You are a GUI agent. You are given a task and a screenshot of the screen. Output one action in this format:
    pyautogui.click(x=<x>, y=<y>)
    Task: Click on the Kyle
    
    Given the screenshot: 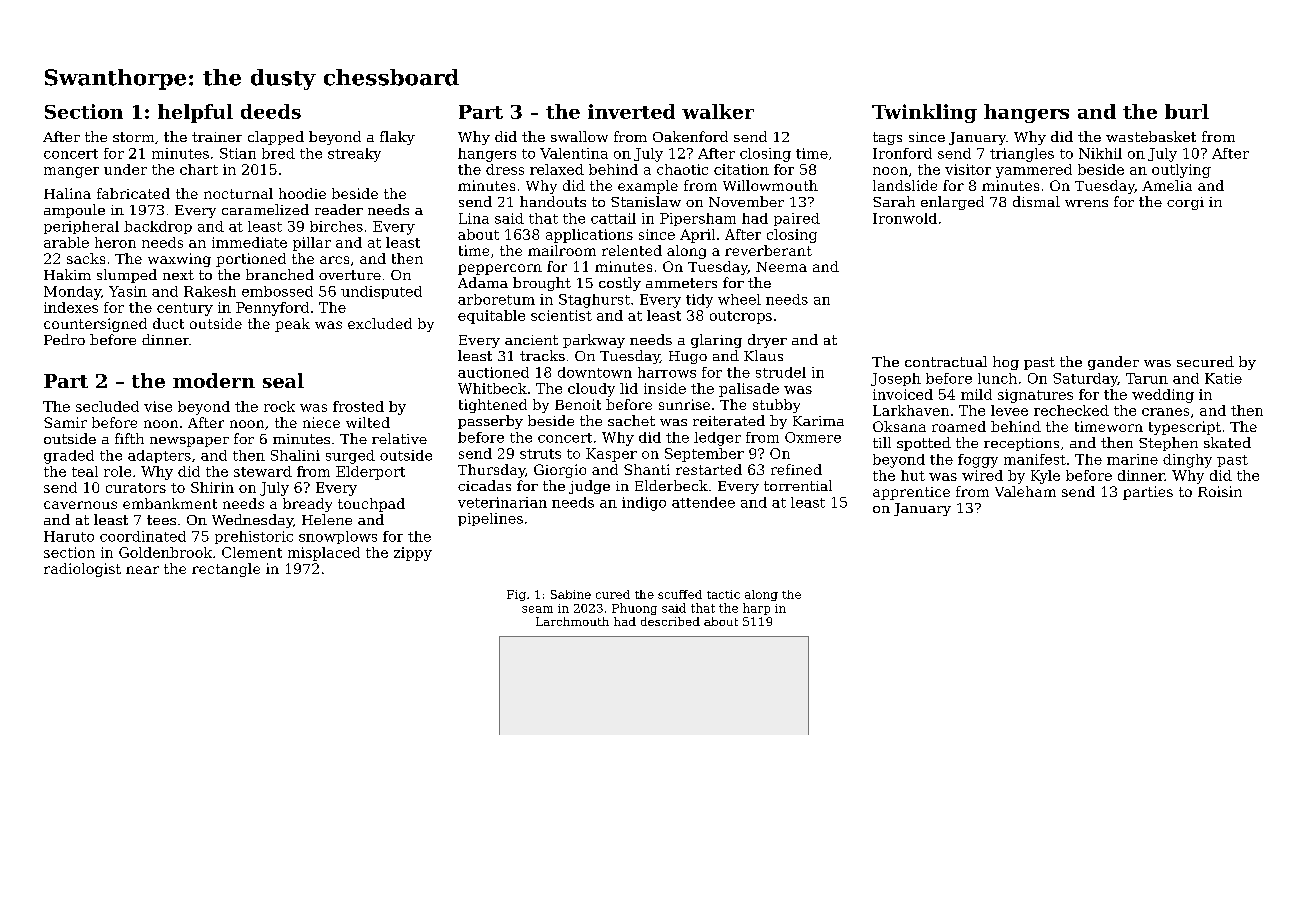 What is the action you would take?
    pyautogui.click(x=1045, y=477)
